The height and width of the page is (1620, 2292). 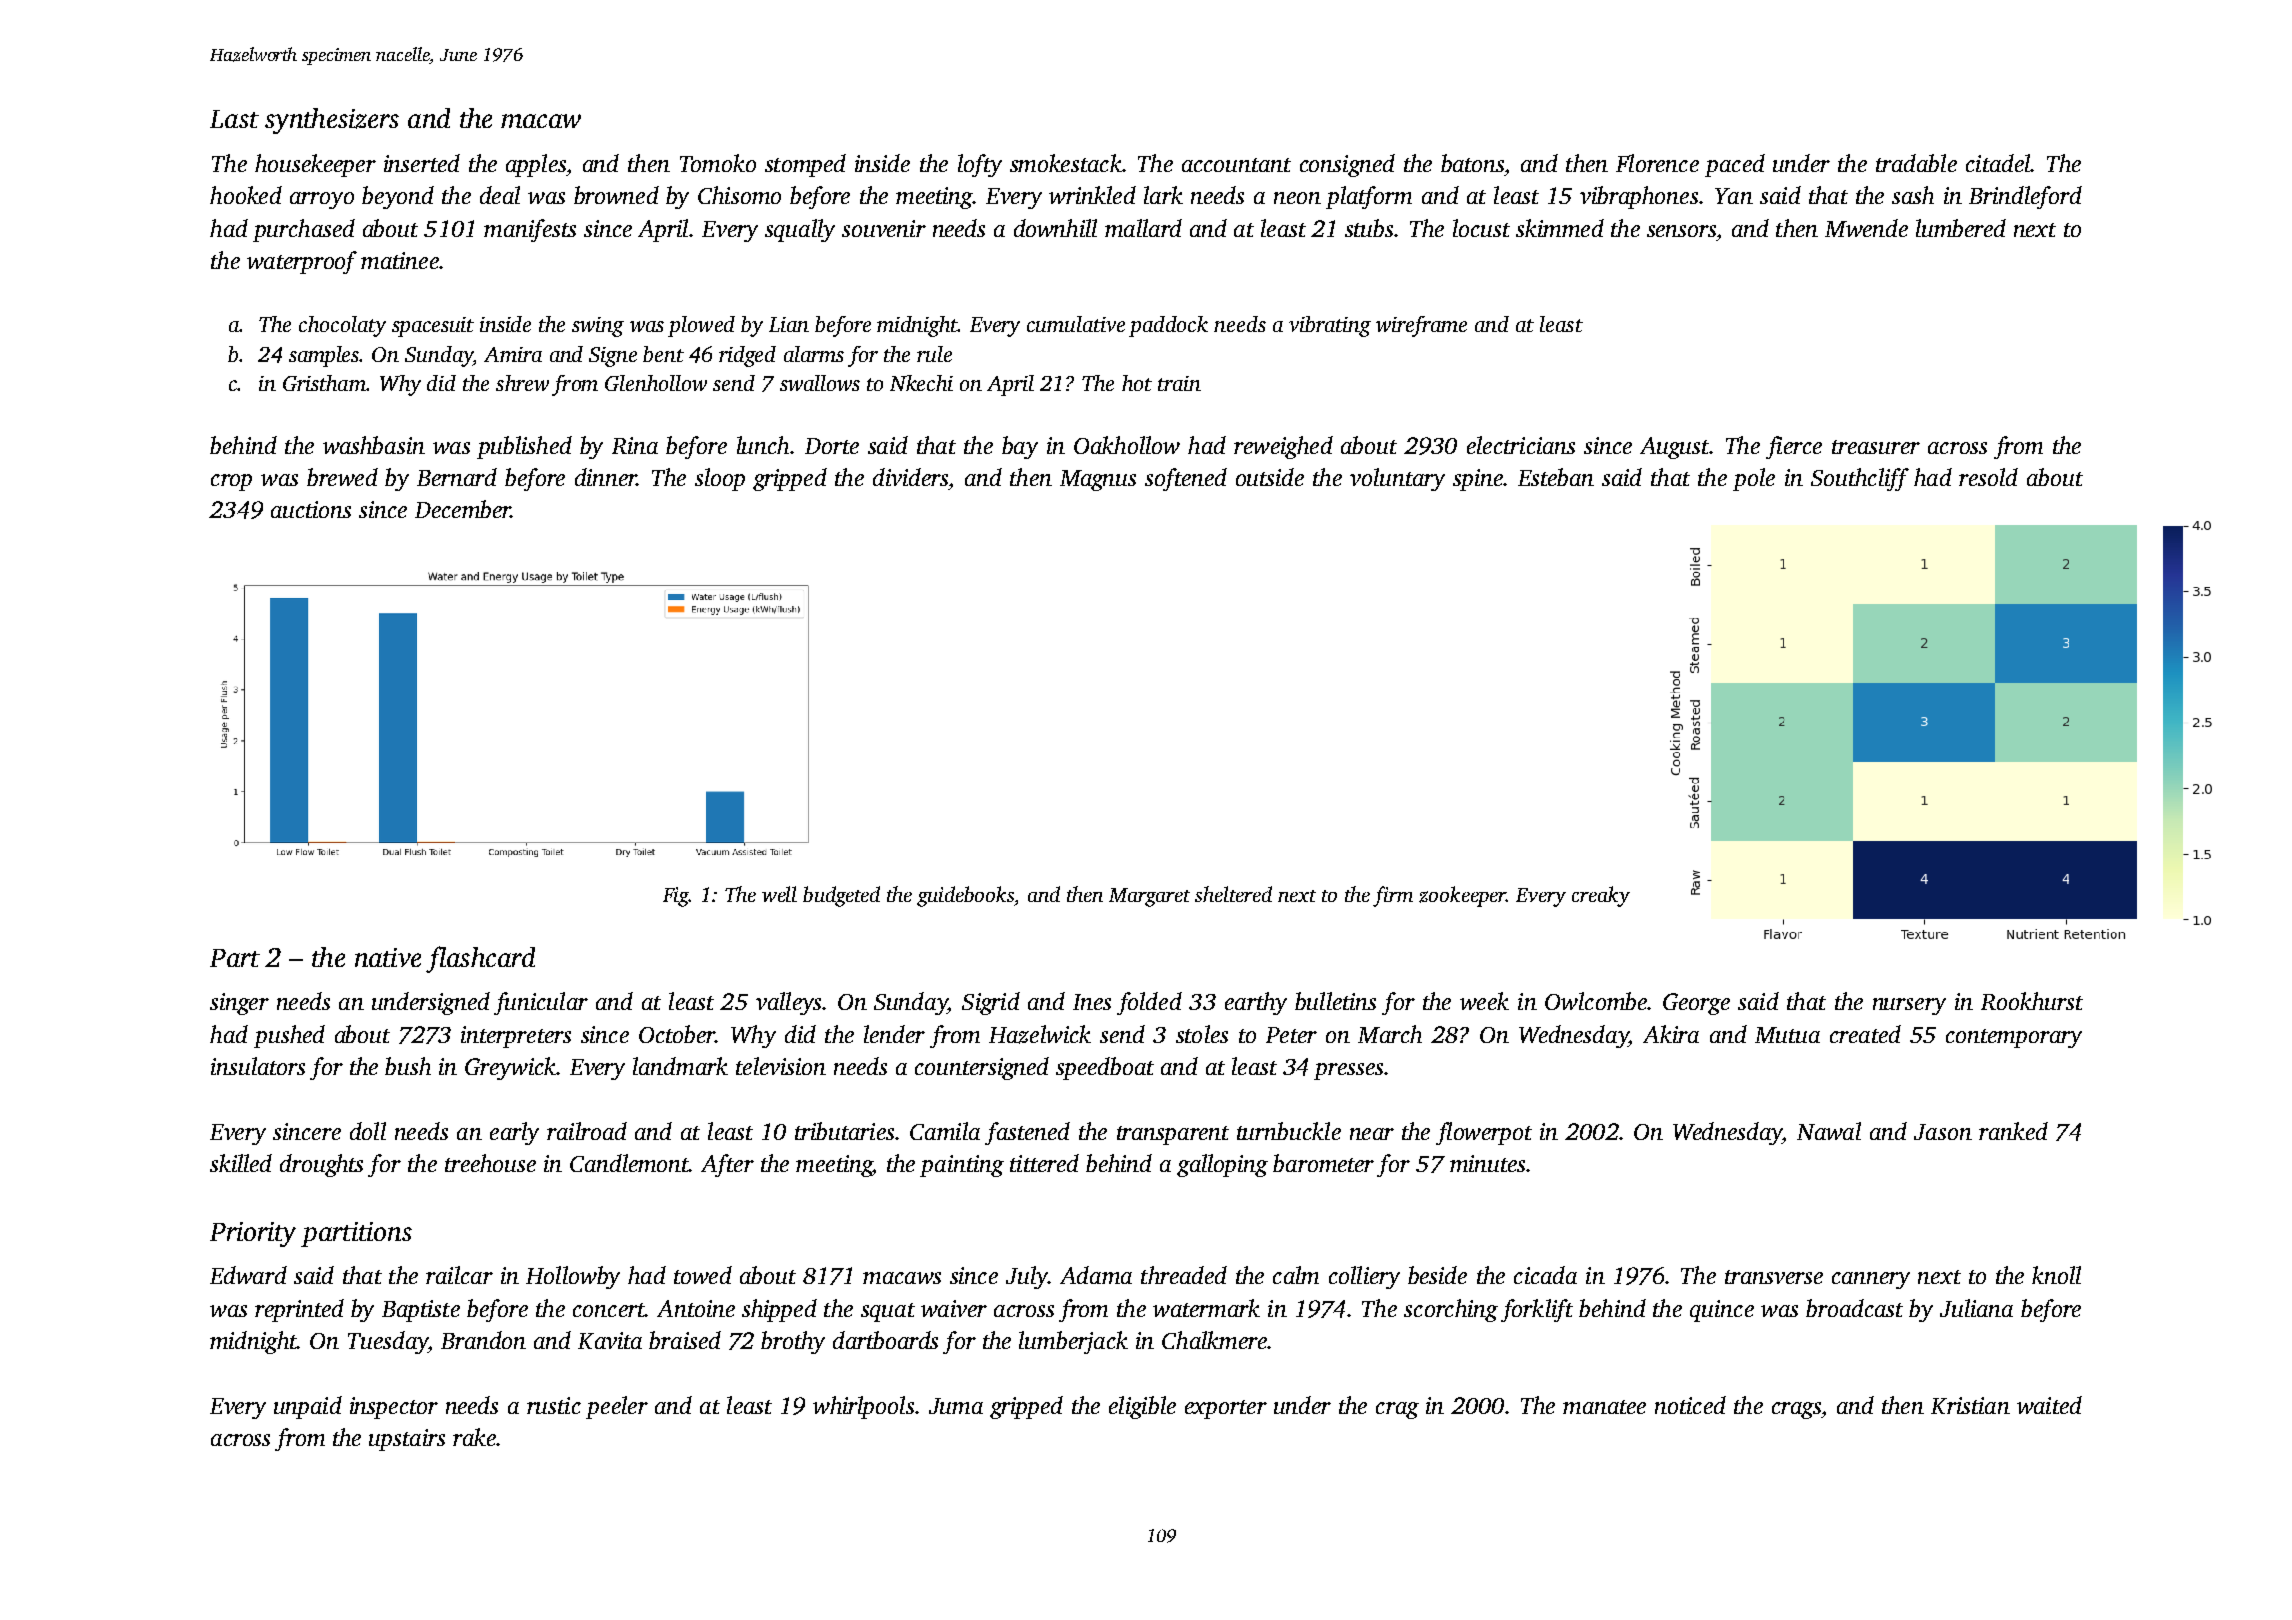 What do you see at coordinates (1909, 1006) in the page?
I see `nursery` at bounding box center [1909, 1006].
